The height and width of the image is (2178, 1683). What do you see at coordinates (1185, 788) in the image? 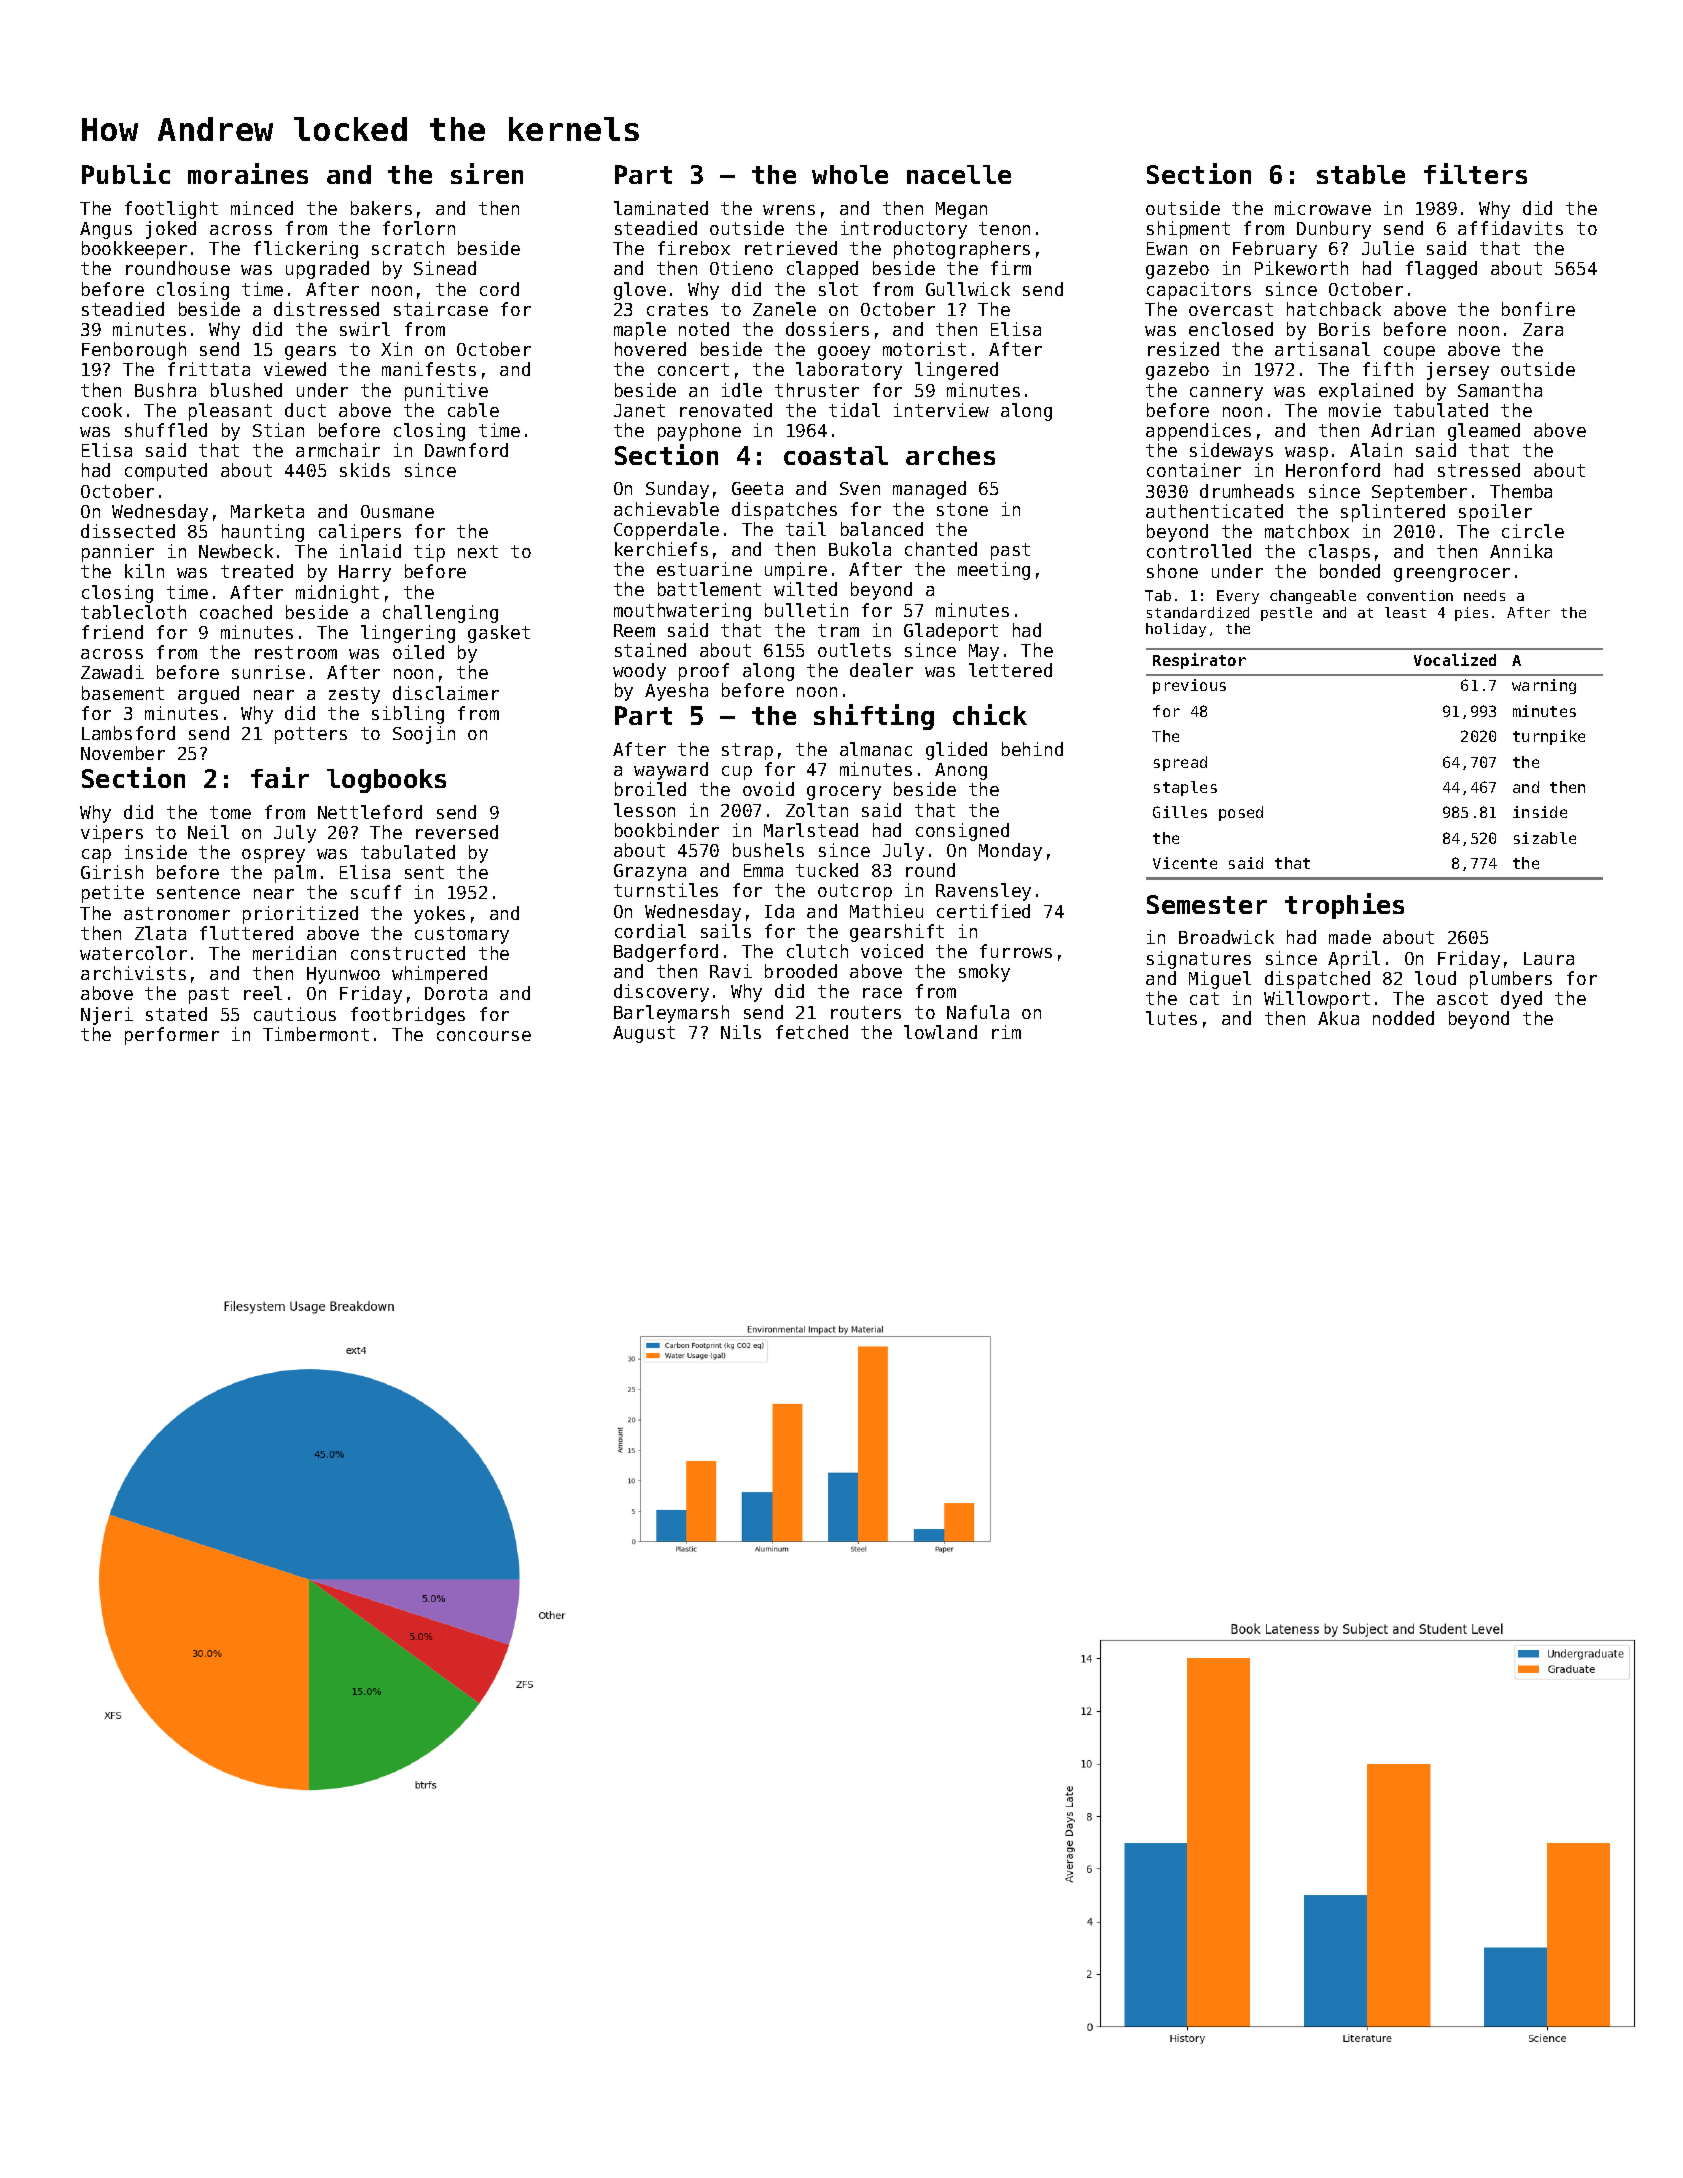
I see `staples` at bounding box center [1185, 788].
